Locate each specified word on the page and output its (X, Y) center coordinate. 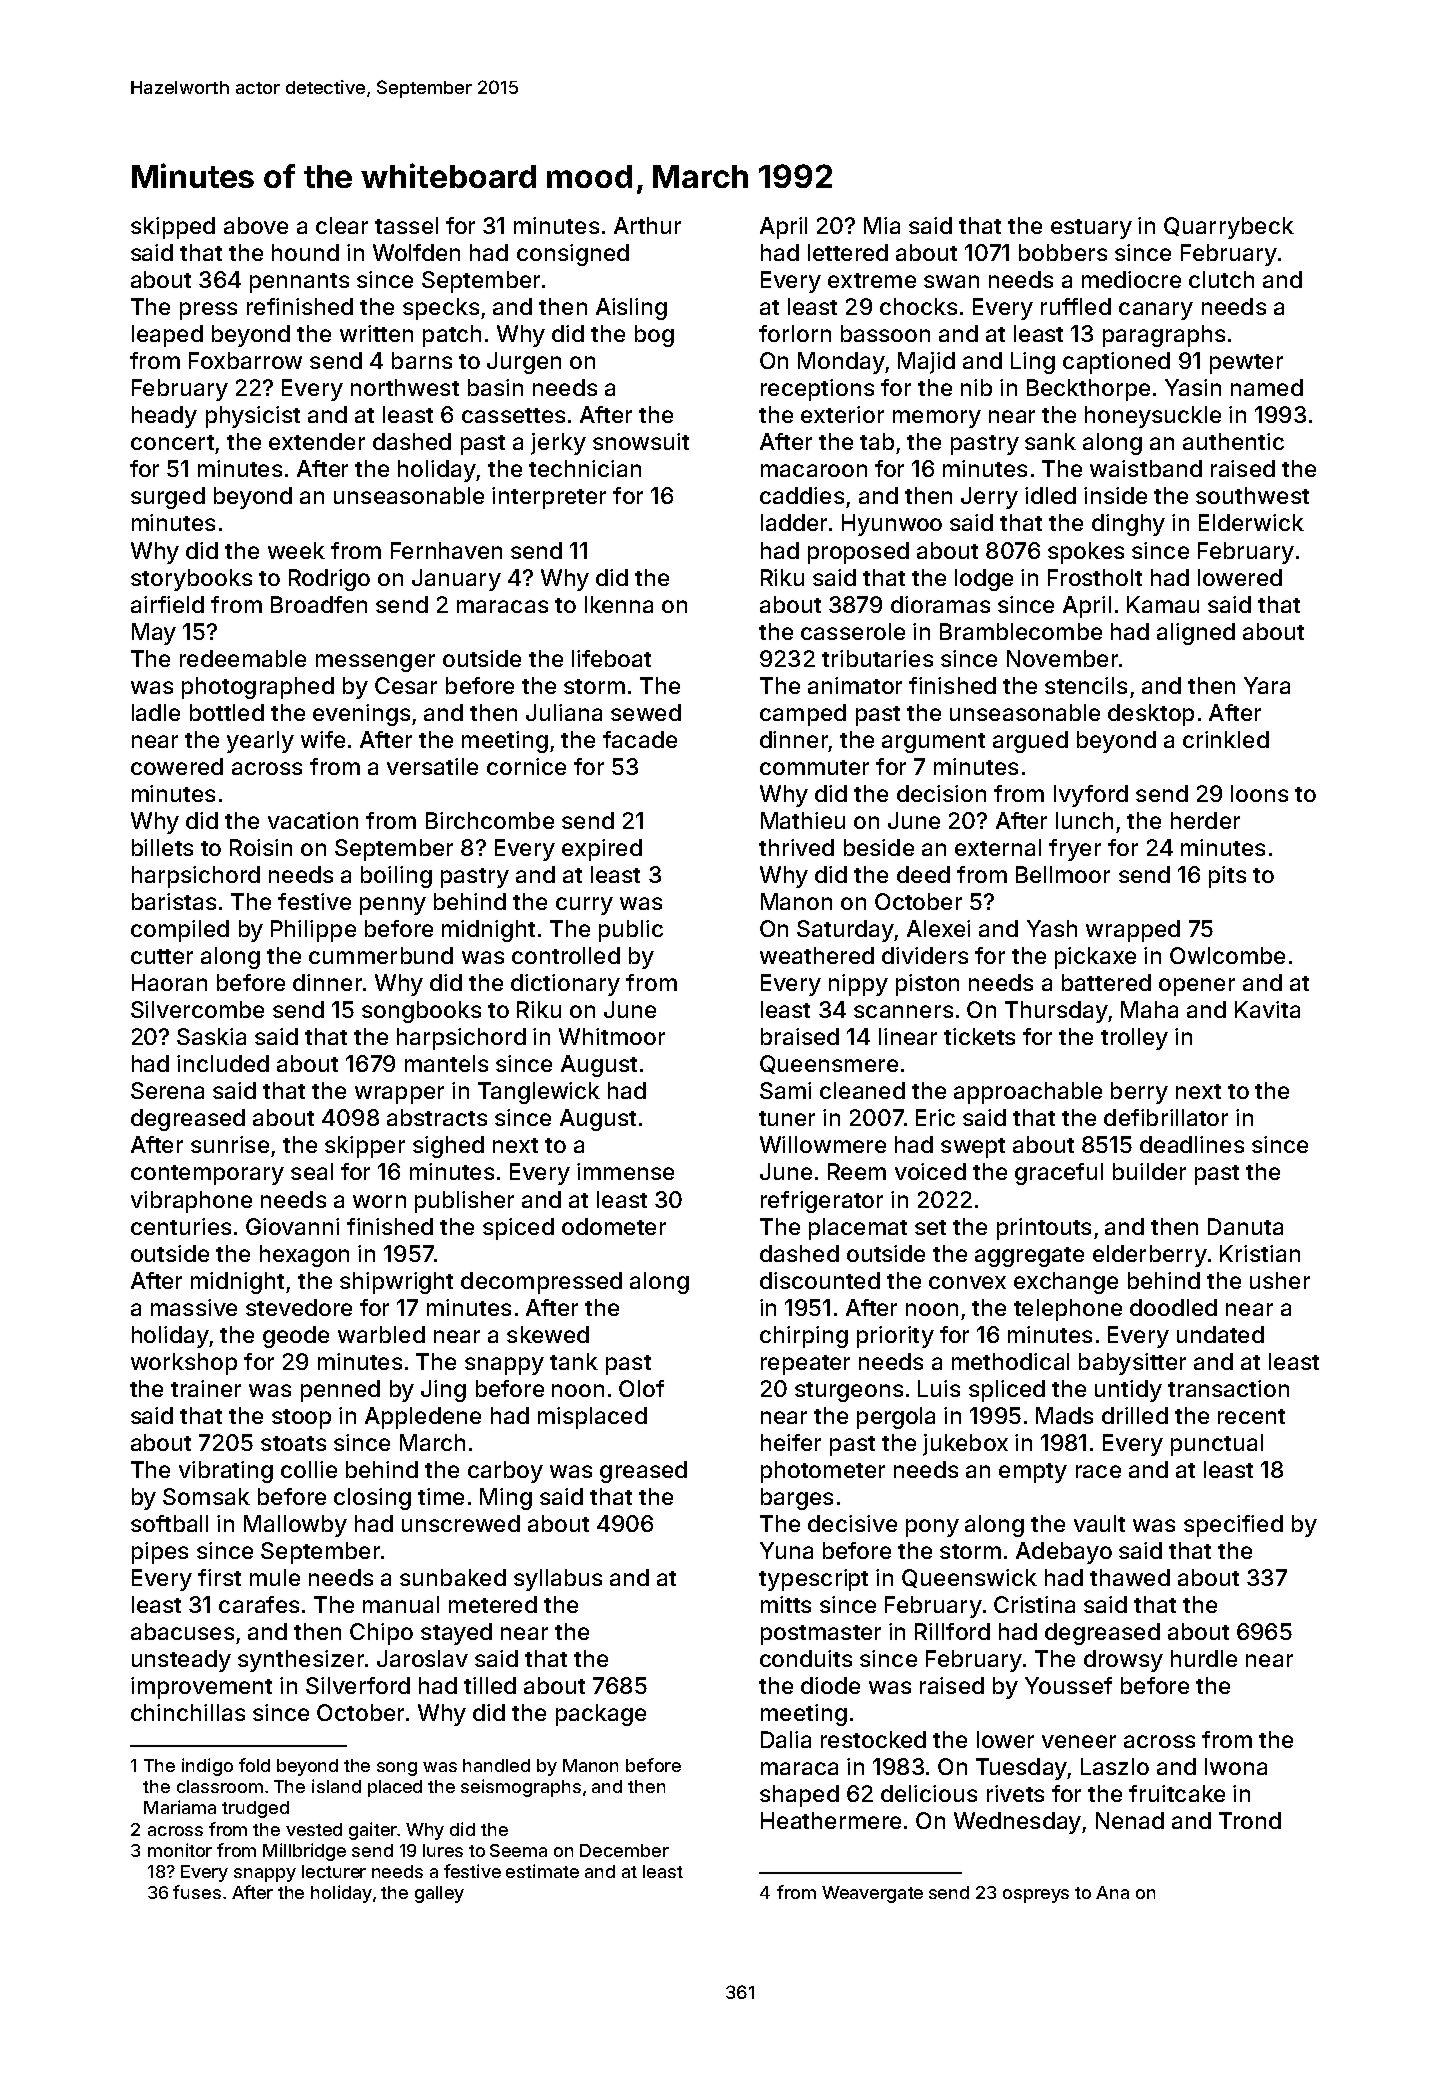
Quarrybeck (1229, 228)
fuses (197, 1892)
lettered (848, 252)
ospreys (1036, 1896)
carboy (505, 1472)
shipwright (396, 1283)
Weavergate (872, 1894)
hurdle (1204, 1658)
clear (342, 225)
